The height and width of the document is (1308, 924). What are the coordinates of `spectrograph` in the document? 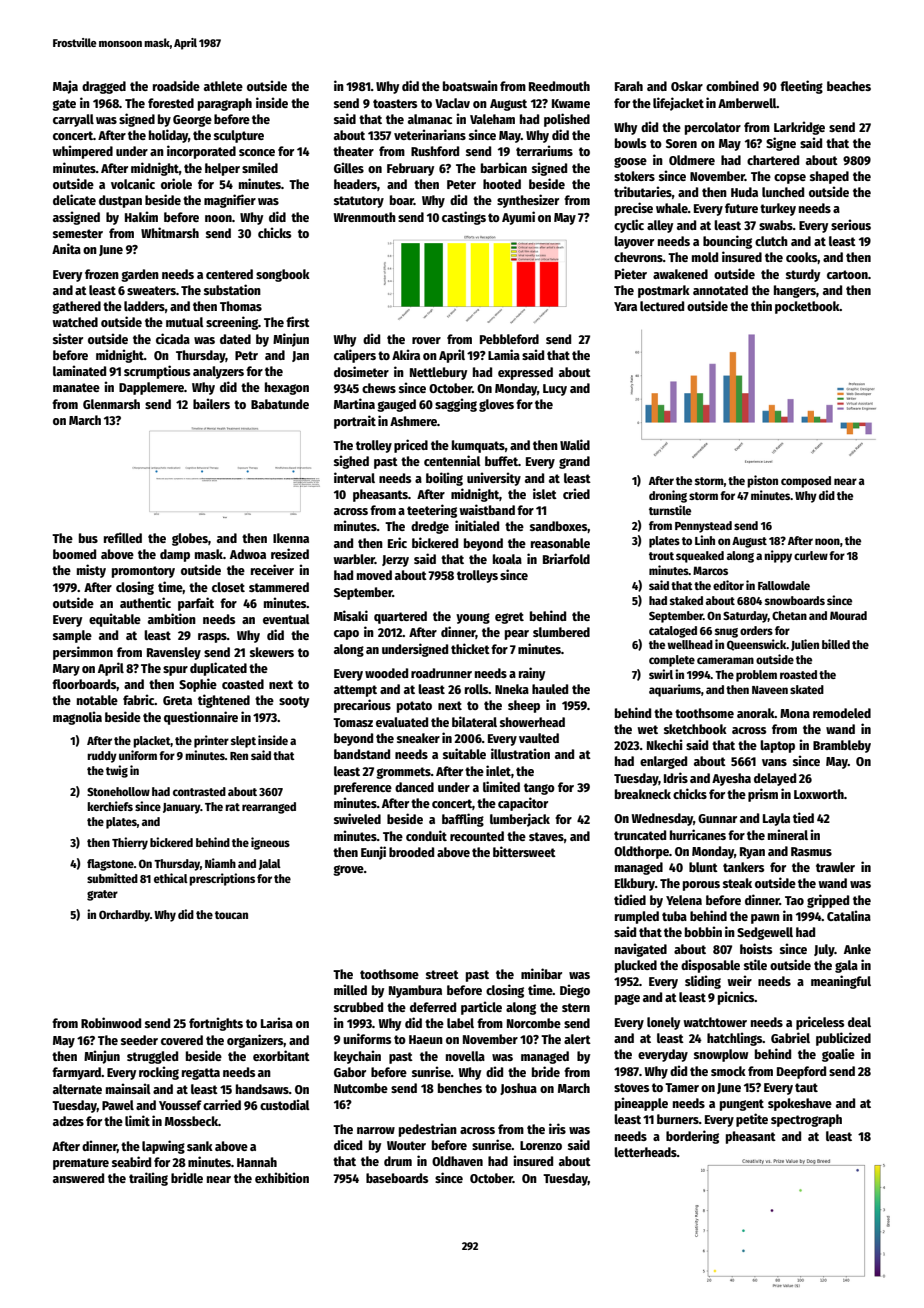 It's located at (806, 1120).
